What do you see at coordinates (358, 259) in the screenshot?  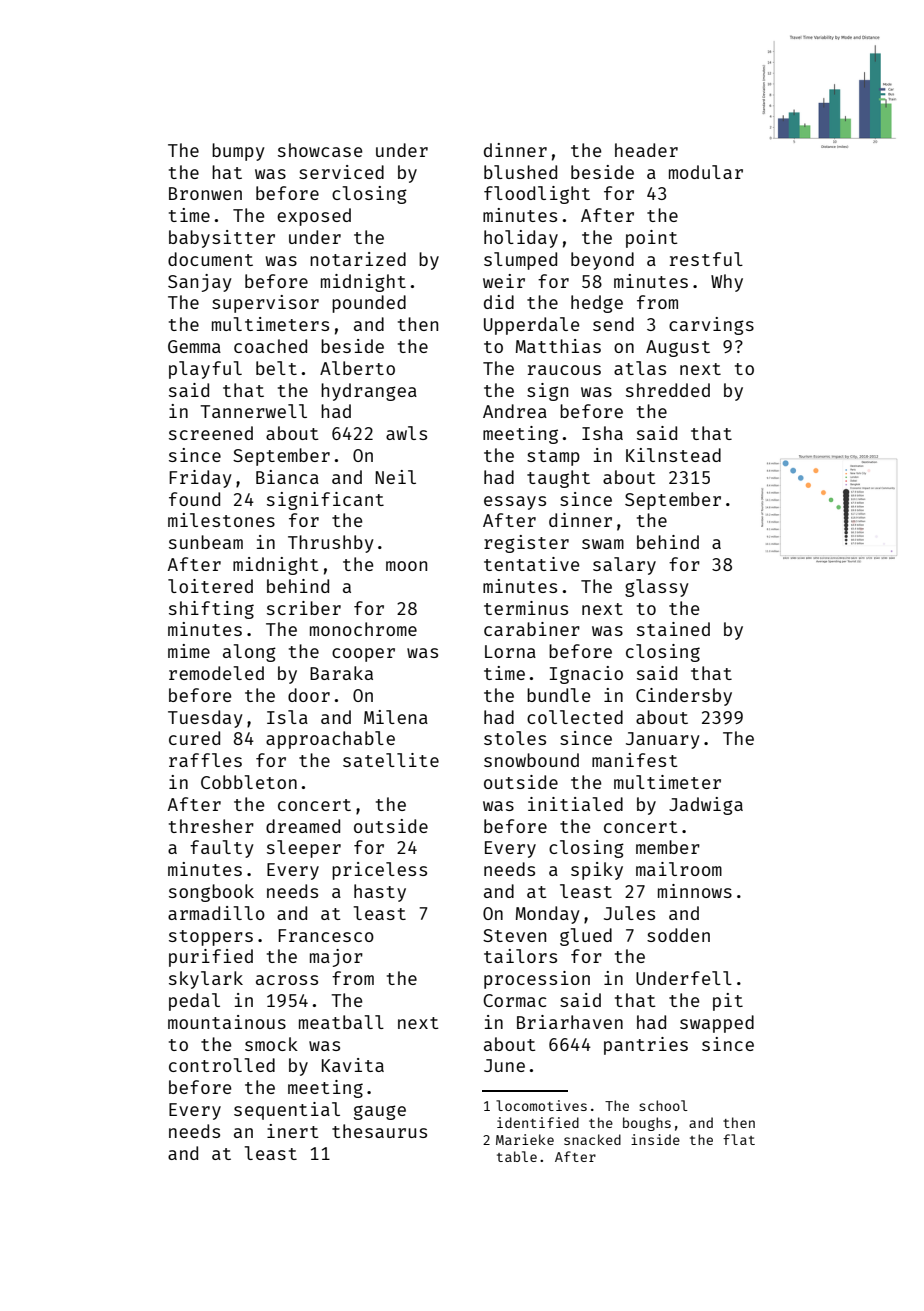 I see `notarized` at bounding box center [358, 259].
